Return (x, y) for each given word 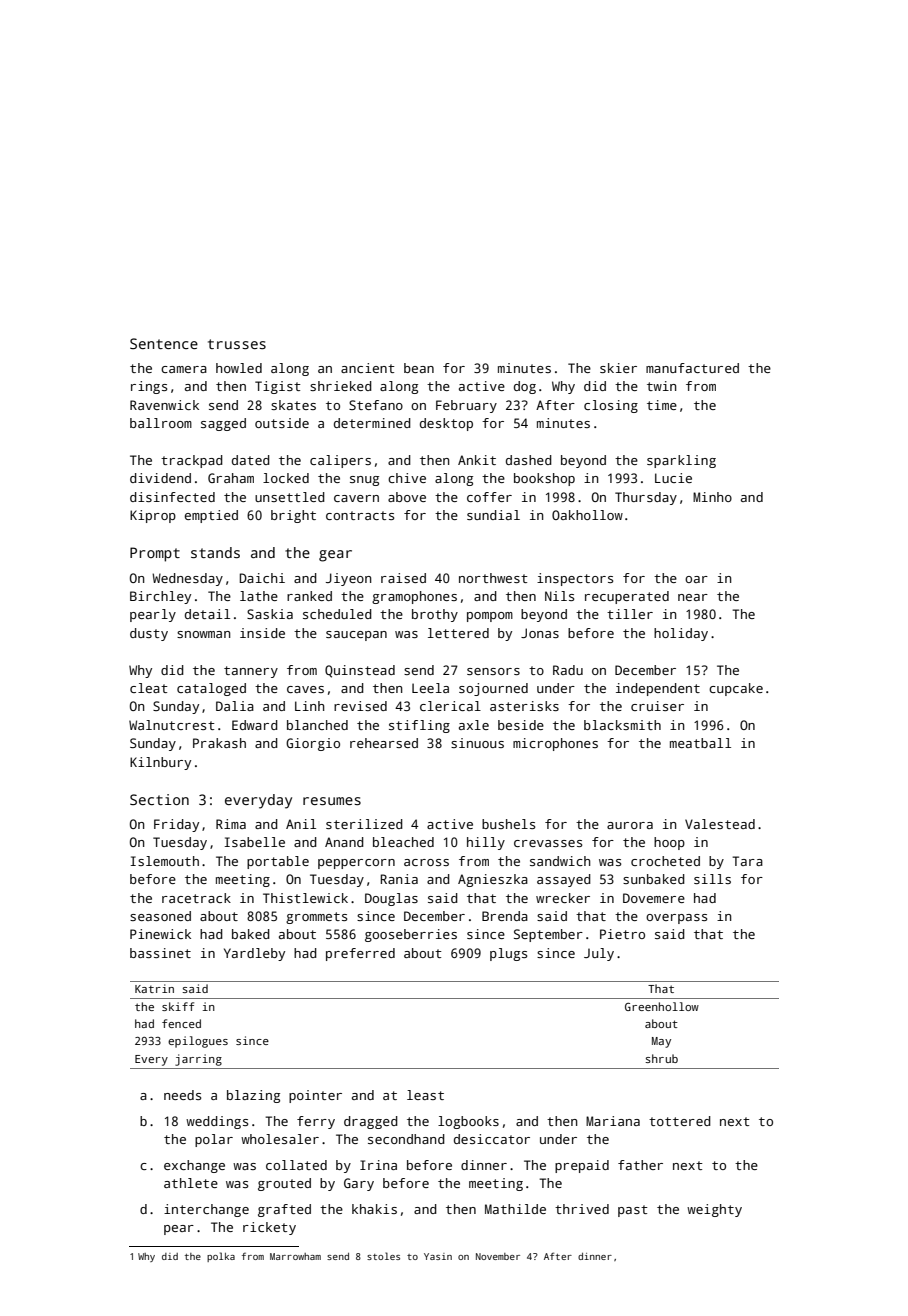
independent (658, 689)
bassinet (160, 953)
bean (419, 368)
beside (521, 725)
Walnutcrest (172, 725)
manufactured (692, 368)
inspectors (575, 579)
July (599, 954)
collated (296, 1165)
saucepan (356, 636)
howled (239, 368)
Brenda (505, 916)
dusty (149, 634)
